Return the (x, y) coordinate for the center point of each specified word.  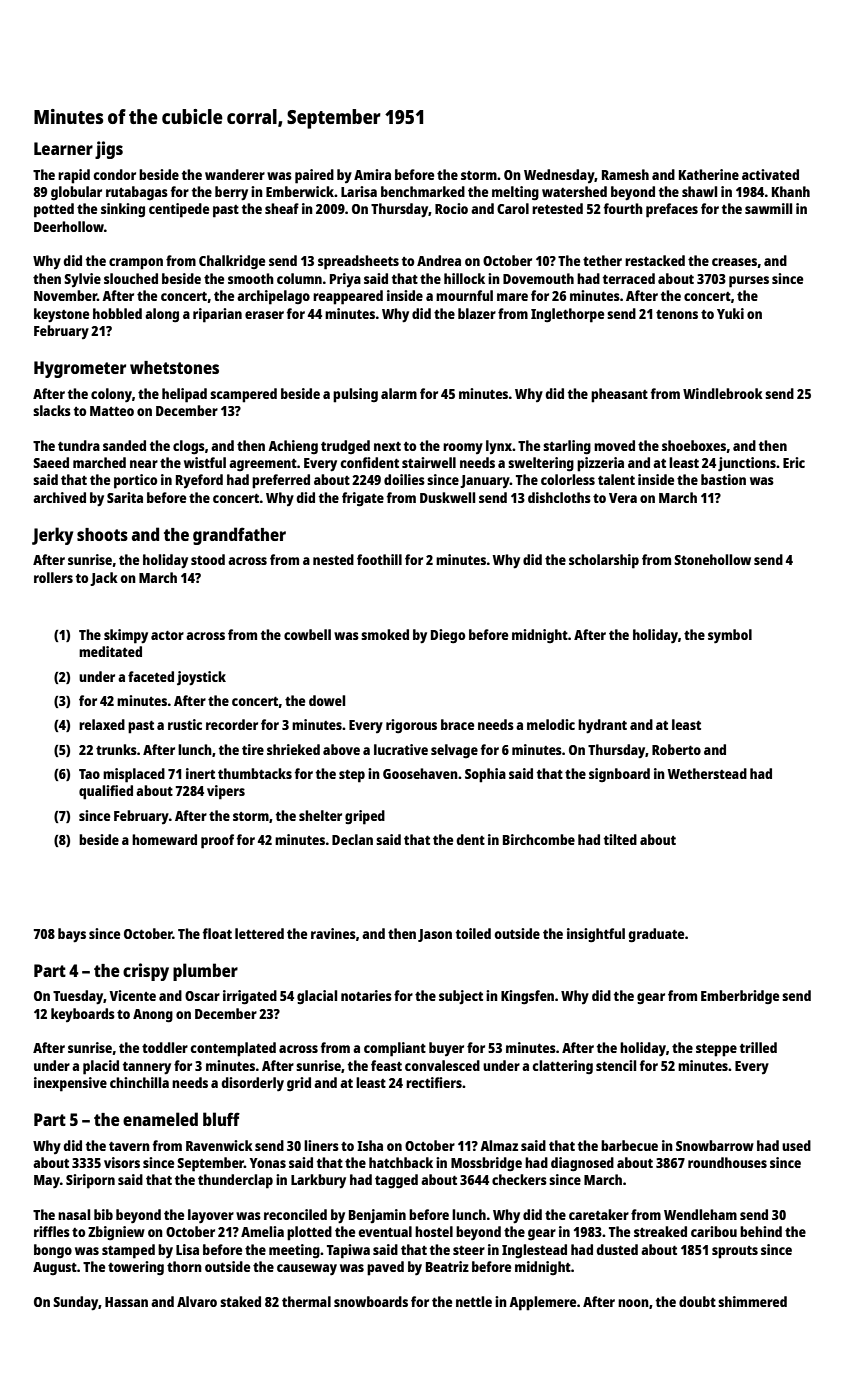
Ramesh (625, 174)
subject (461, 997)
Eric (794, 462)
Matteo (112, 411)
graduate (656, 935)
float (217, 933)
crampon (136, 264)
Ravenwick (219, 1145)
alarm (399, 393)
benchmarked (423, 191)
